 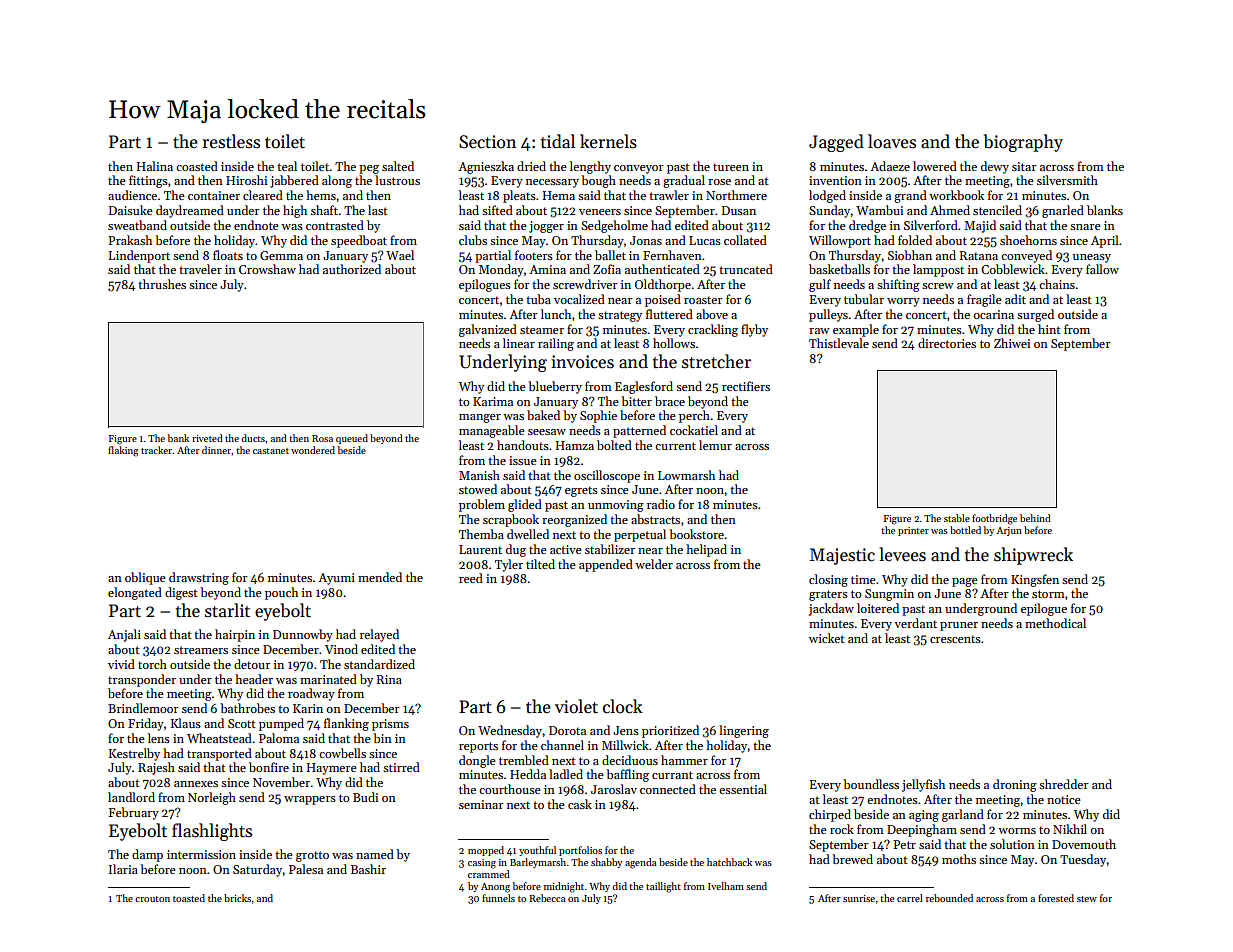 What do you see at coordinates (1055, 623) in the screenshot?
I see `methodical` at bounding box center [1055, 623].
